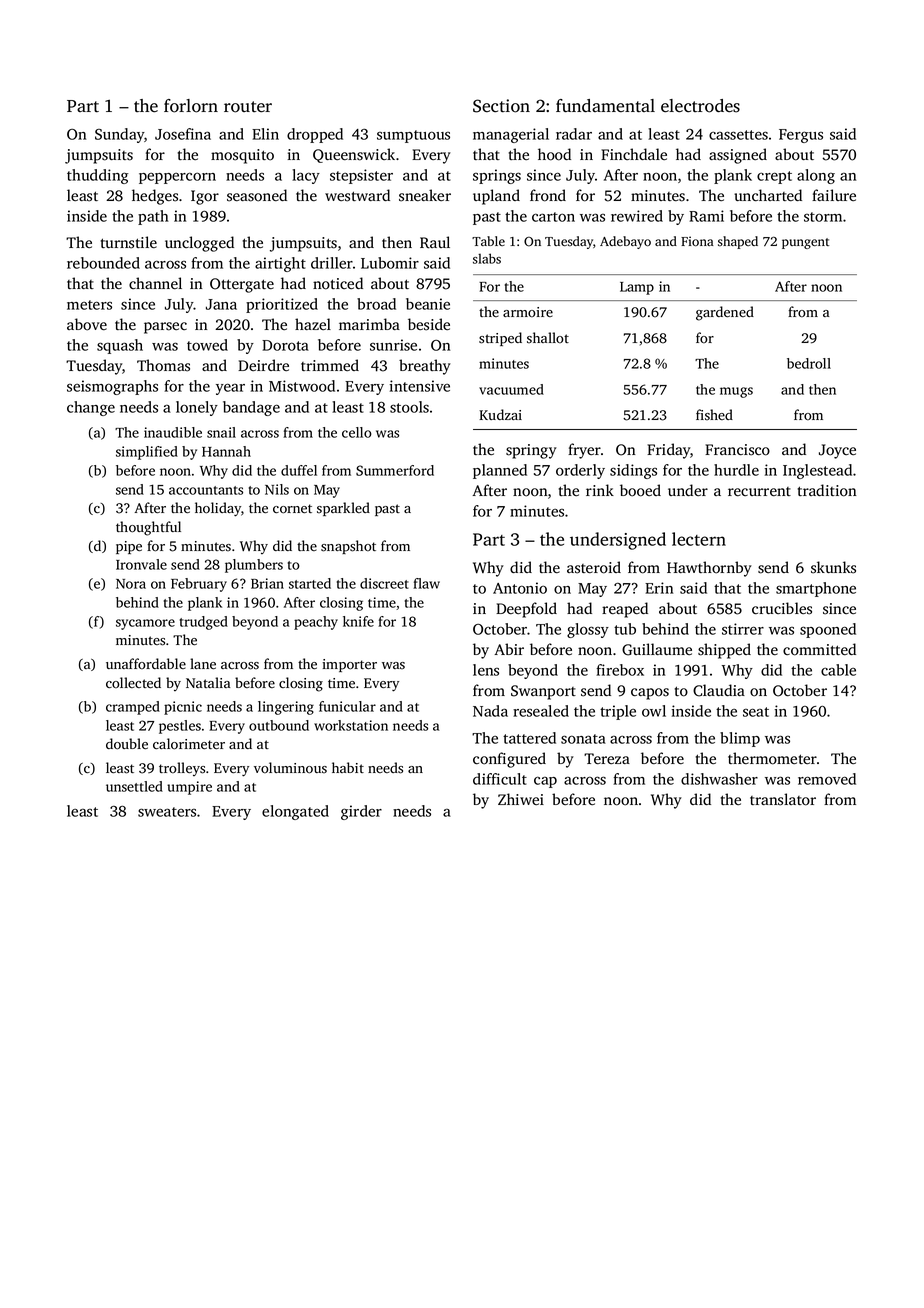  What do you see at coordinates (801, 136) in the document?
I see `Fergus` at bounding box center [801, 136].
